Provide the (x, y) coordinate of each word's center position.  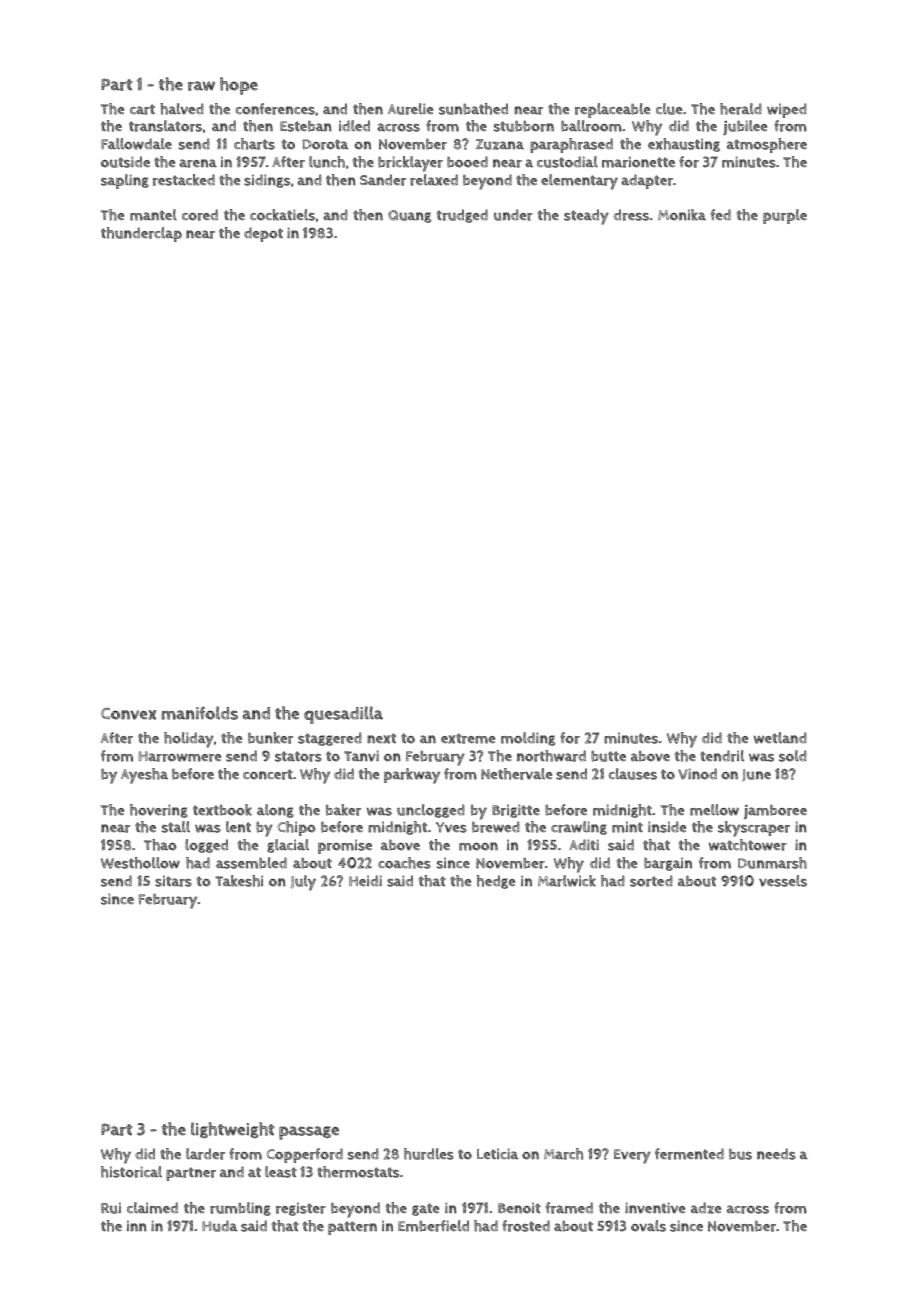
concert (268, 774)
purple (785, 216)
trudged (462, 216)
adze (706, 1208)
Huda (220, 1226)
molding (528, 739)
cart (142, 109)
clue (669, 109)
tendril (722, 756)
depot (263, 234)
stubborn (524, 126)
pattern (352, 1228)
